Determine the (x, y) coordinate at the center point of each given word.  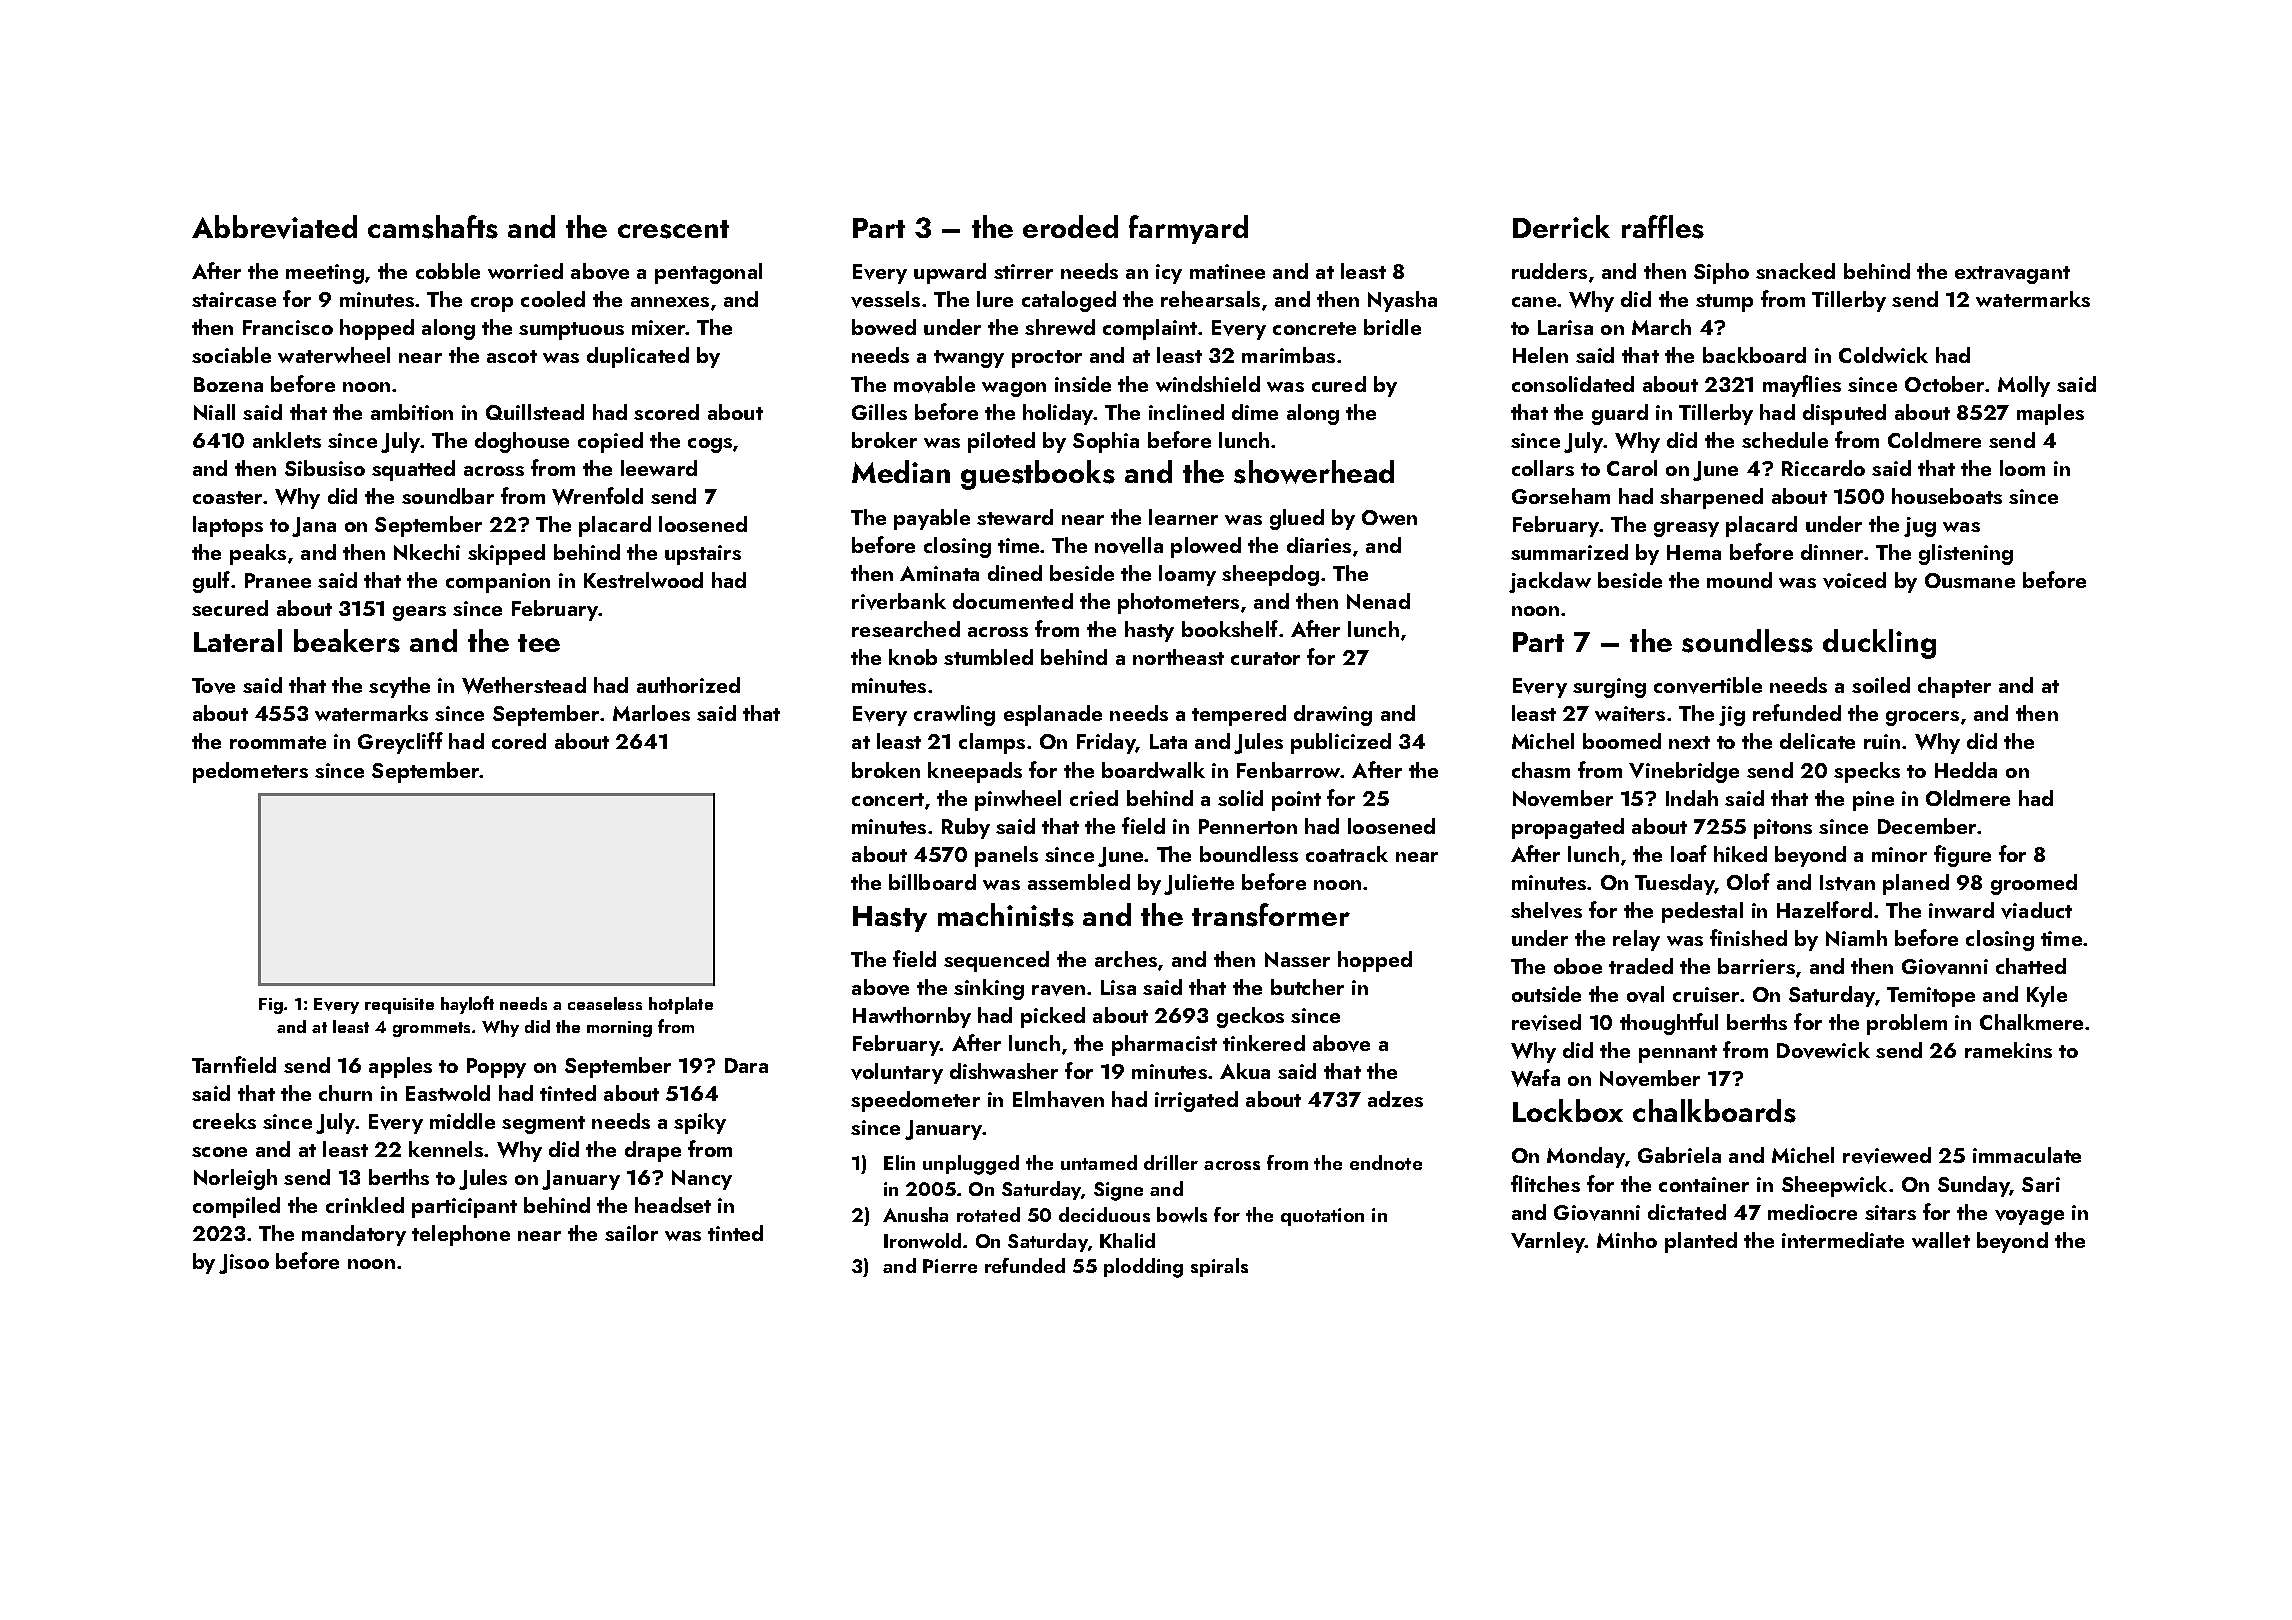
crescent (673, 229)
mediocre (1812, 1212)
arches (1126, 959)
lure (995, 299)
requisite (399, 1006)
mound (1739, 580)
